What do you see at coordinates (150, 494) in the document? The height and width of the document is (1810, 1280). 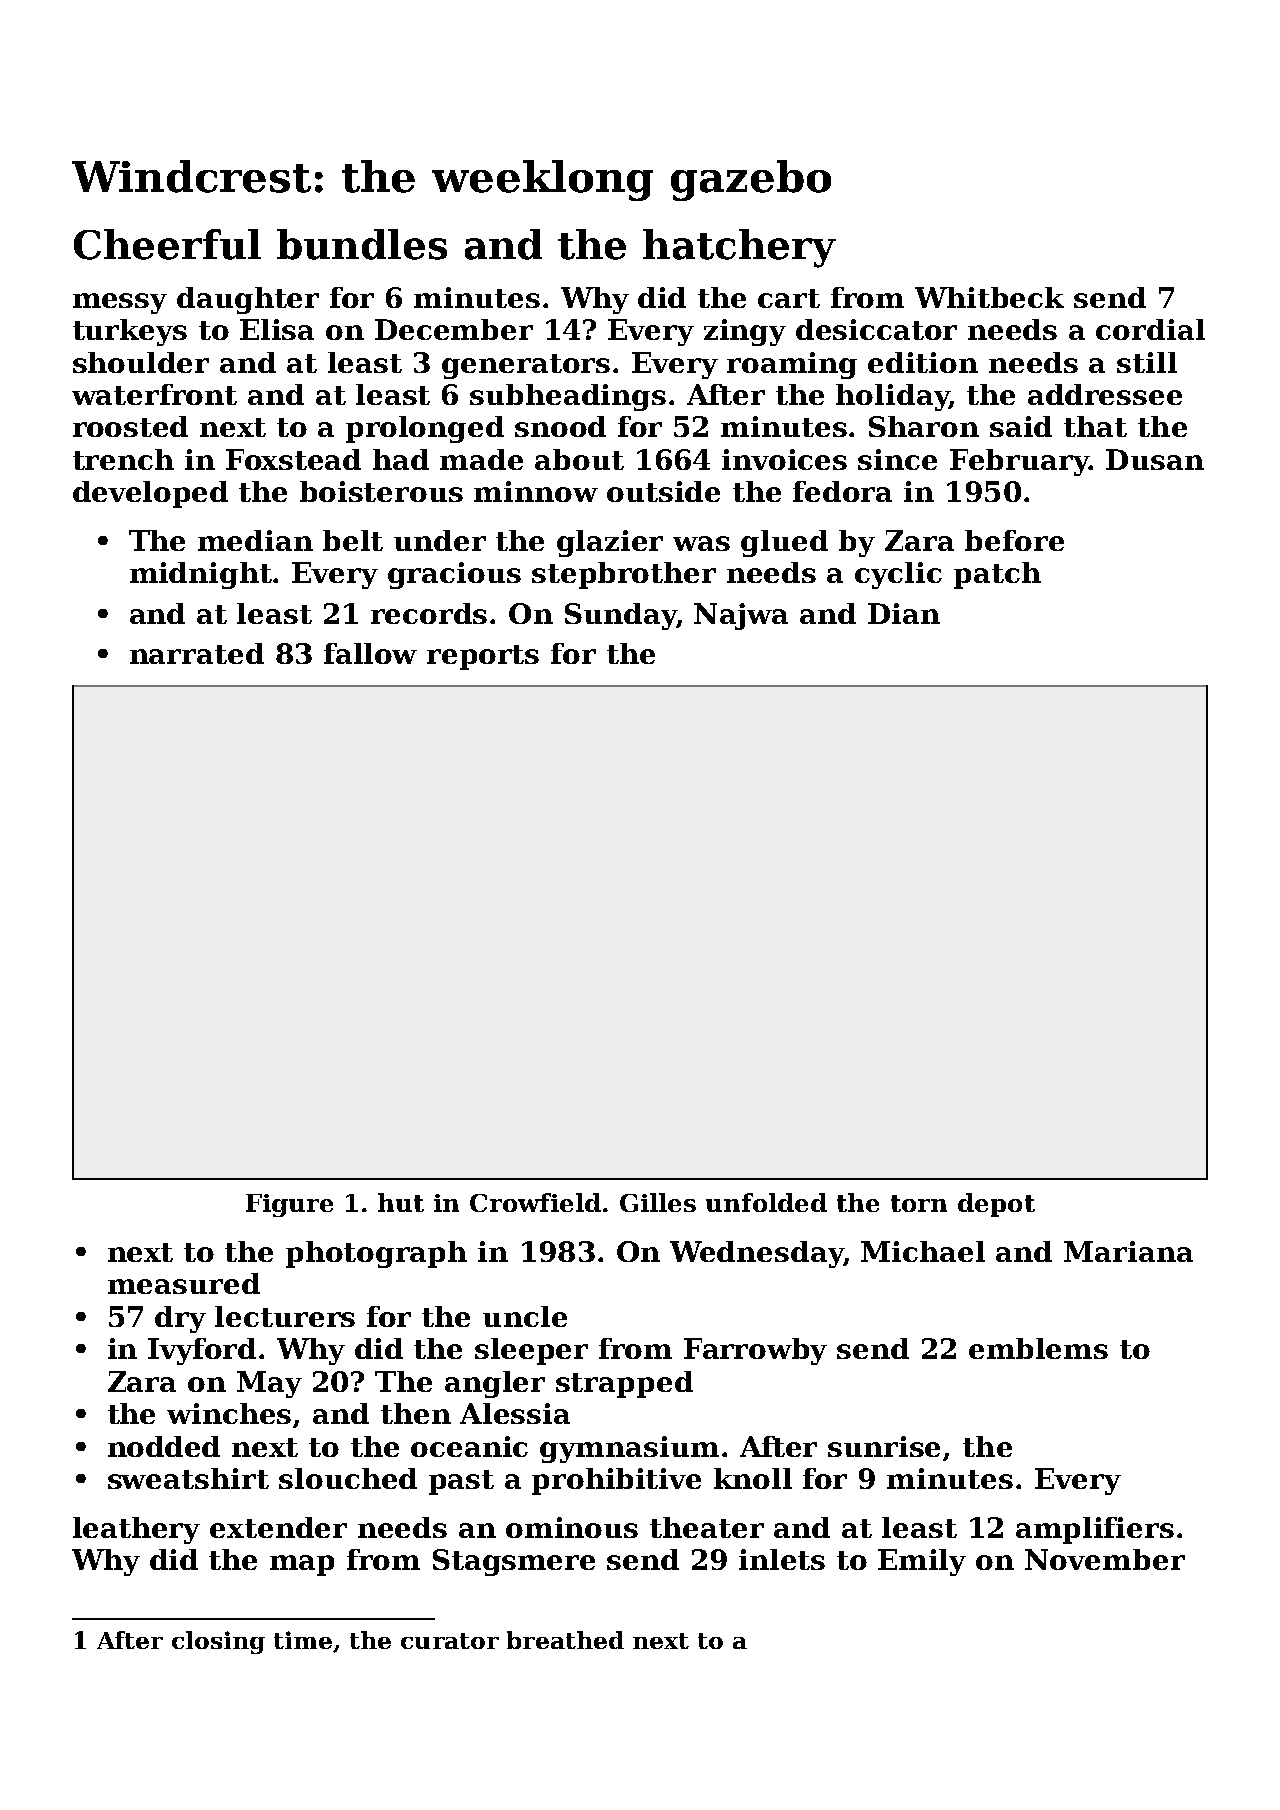 I see `developed` at bounding box center [150, 494].
